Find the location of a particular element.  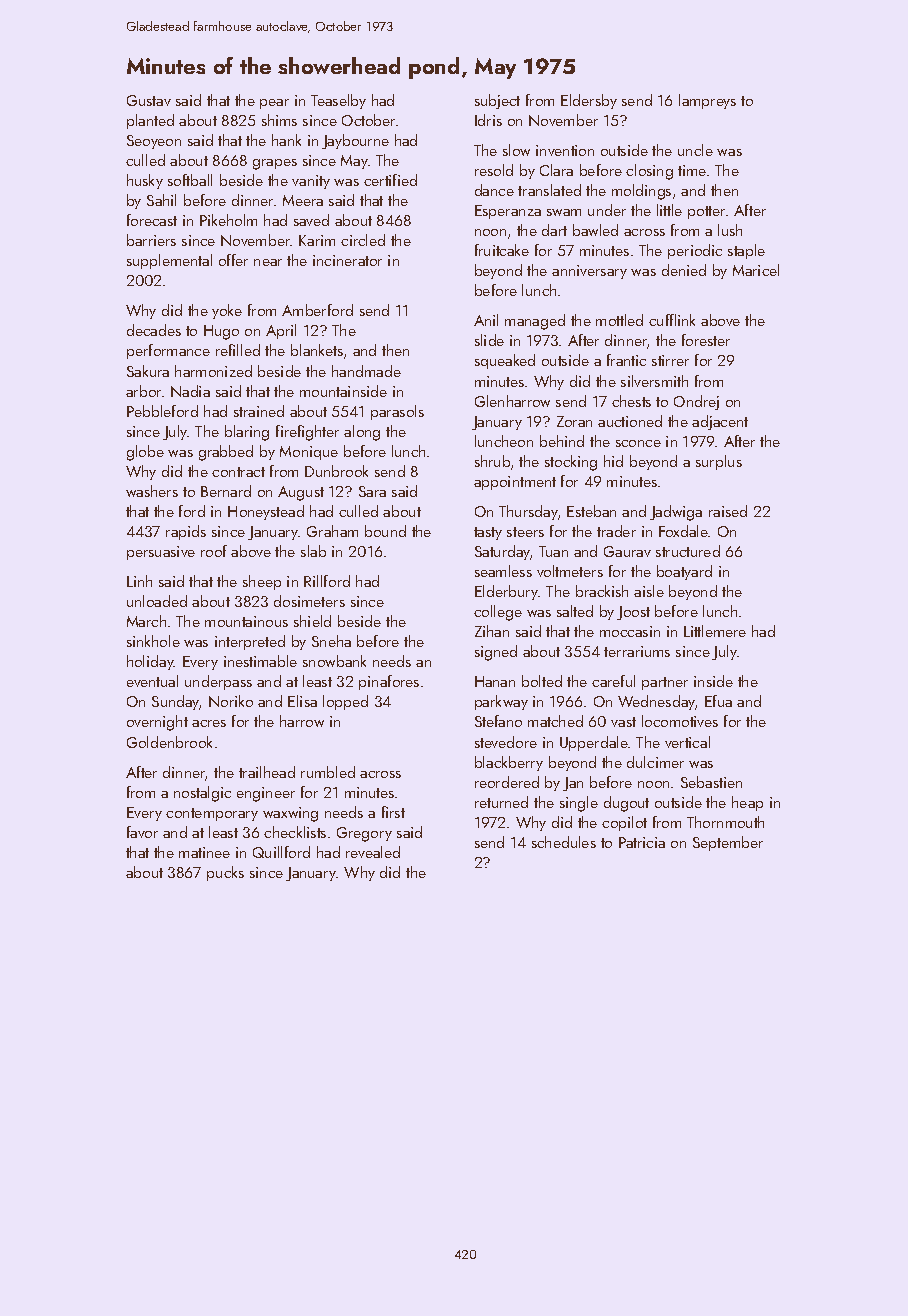

Teaselby is located at coordinates (338, 101).
